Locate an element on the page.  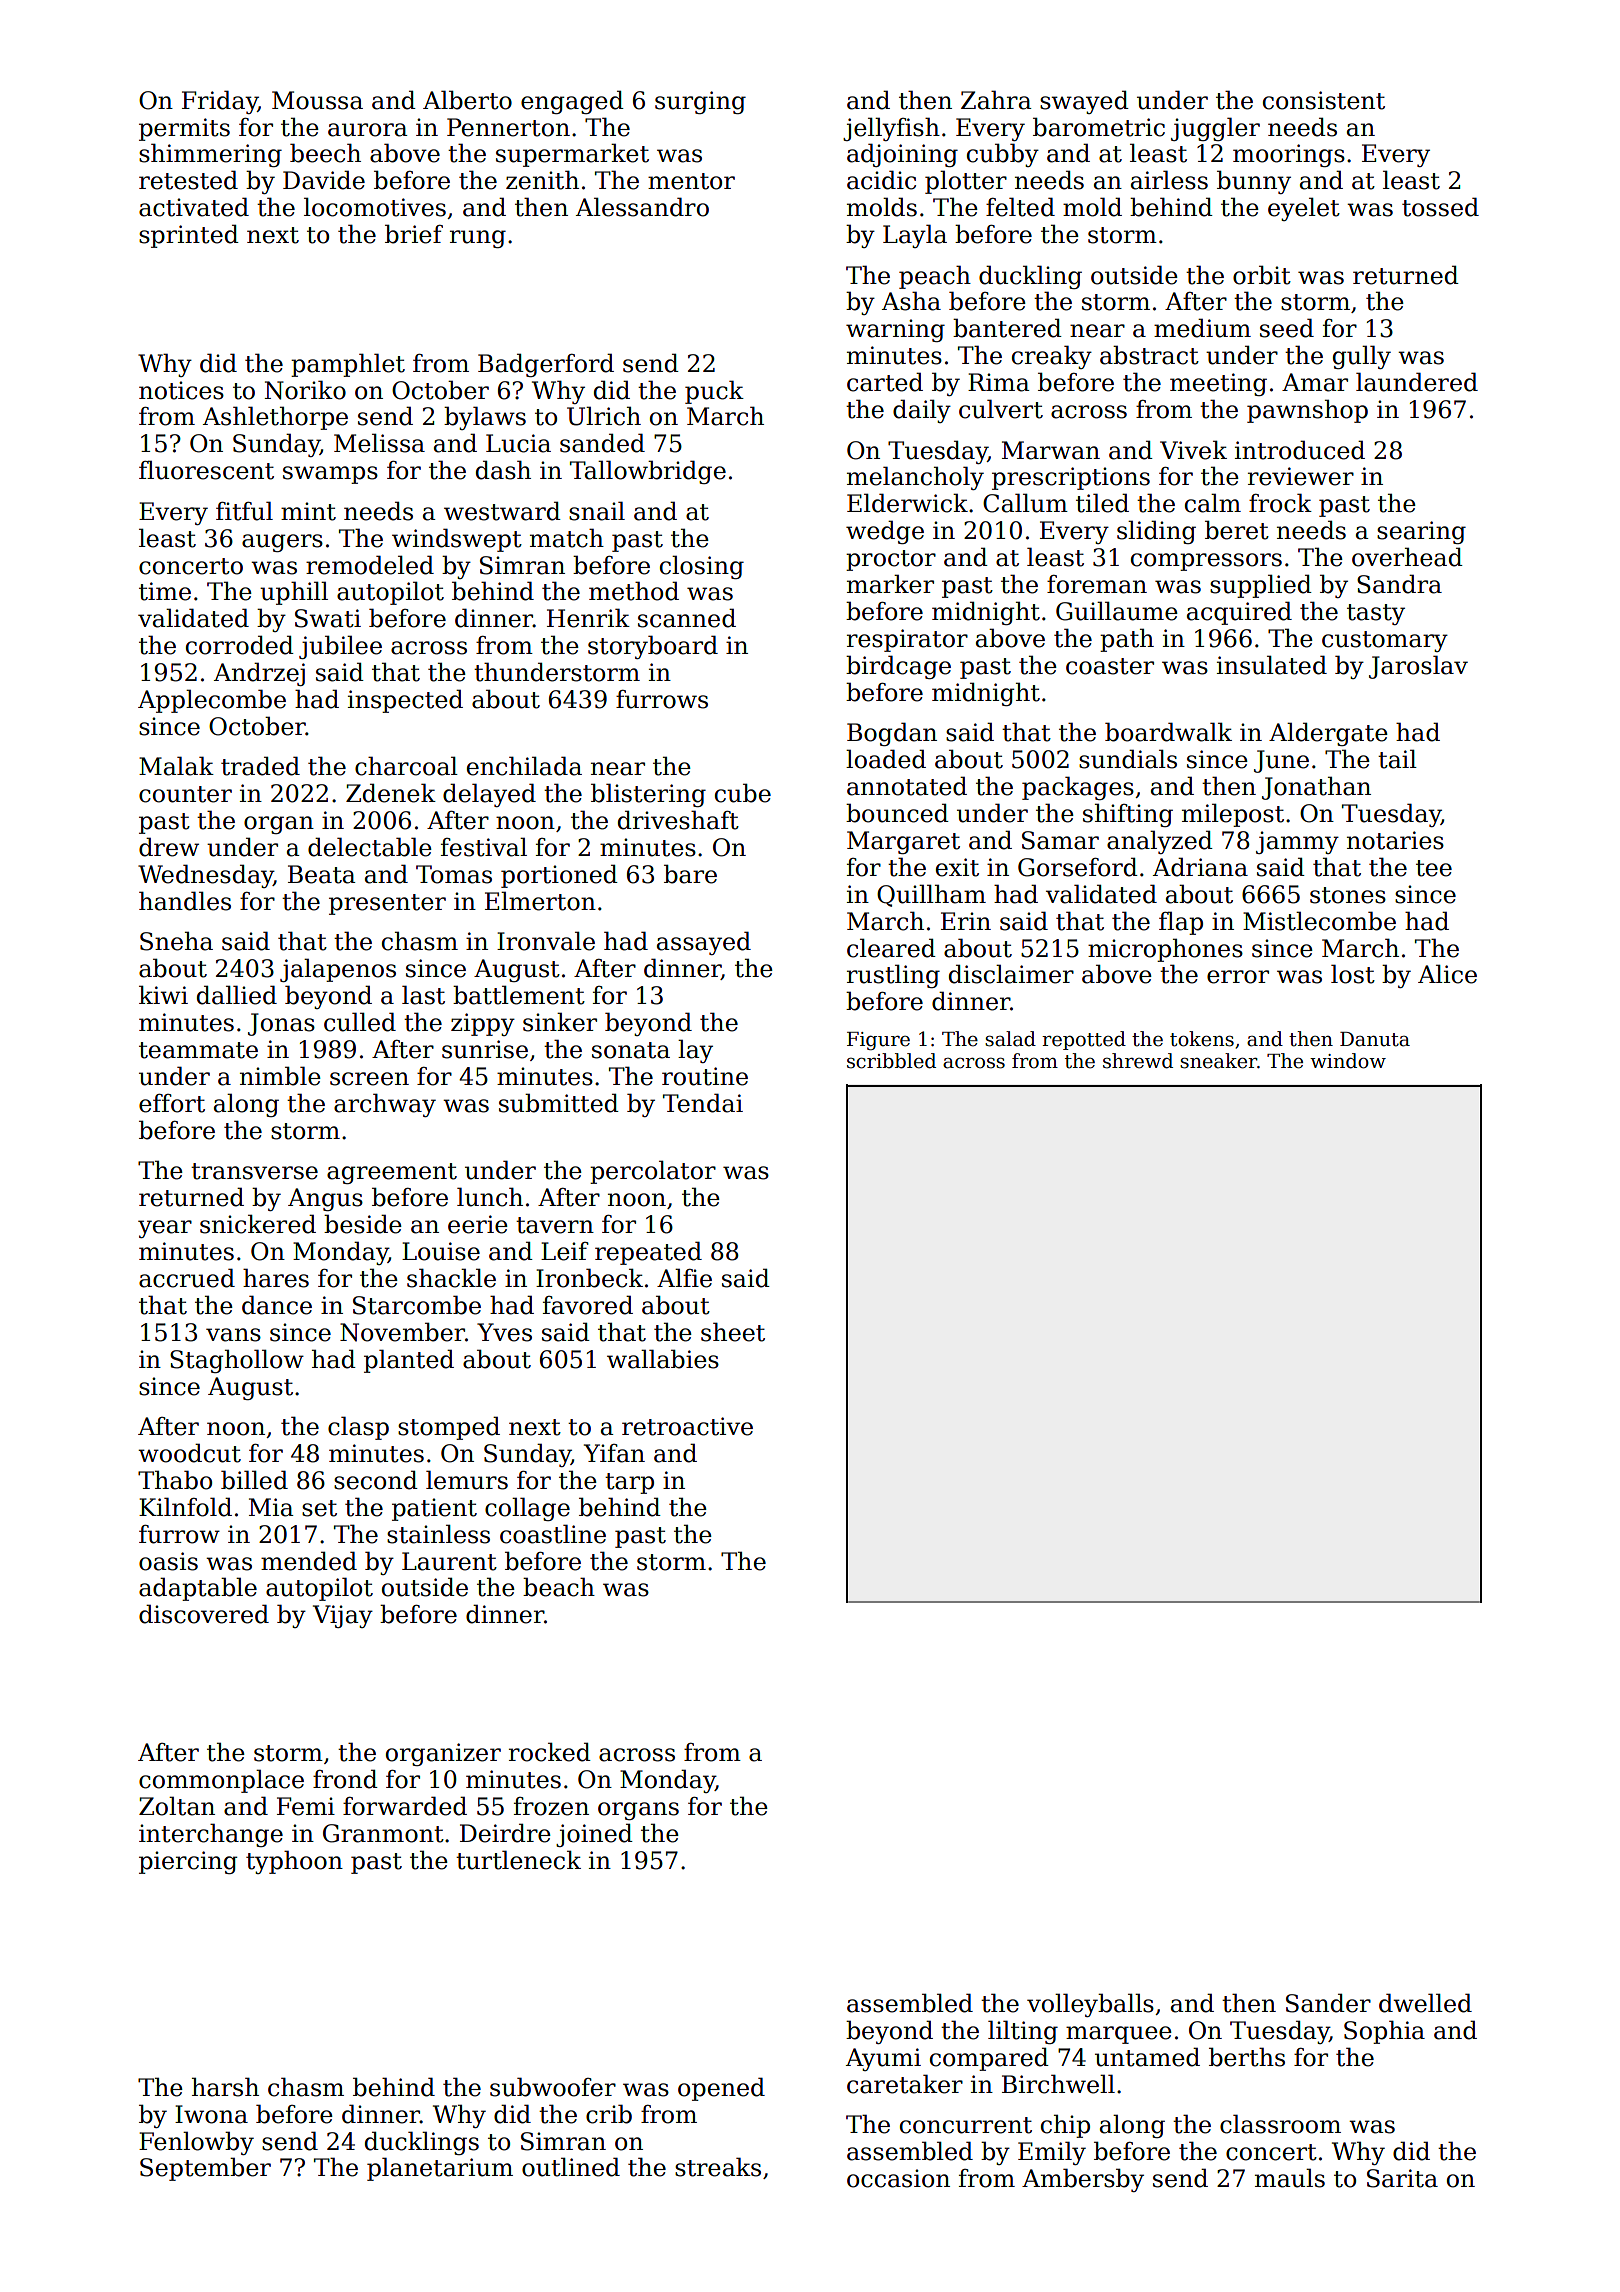
disclaimer is located at coordinates (1011, 974).
